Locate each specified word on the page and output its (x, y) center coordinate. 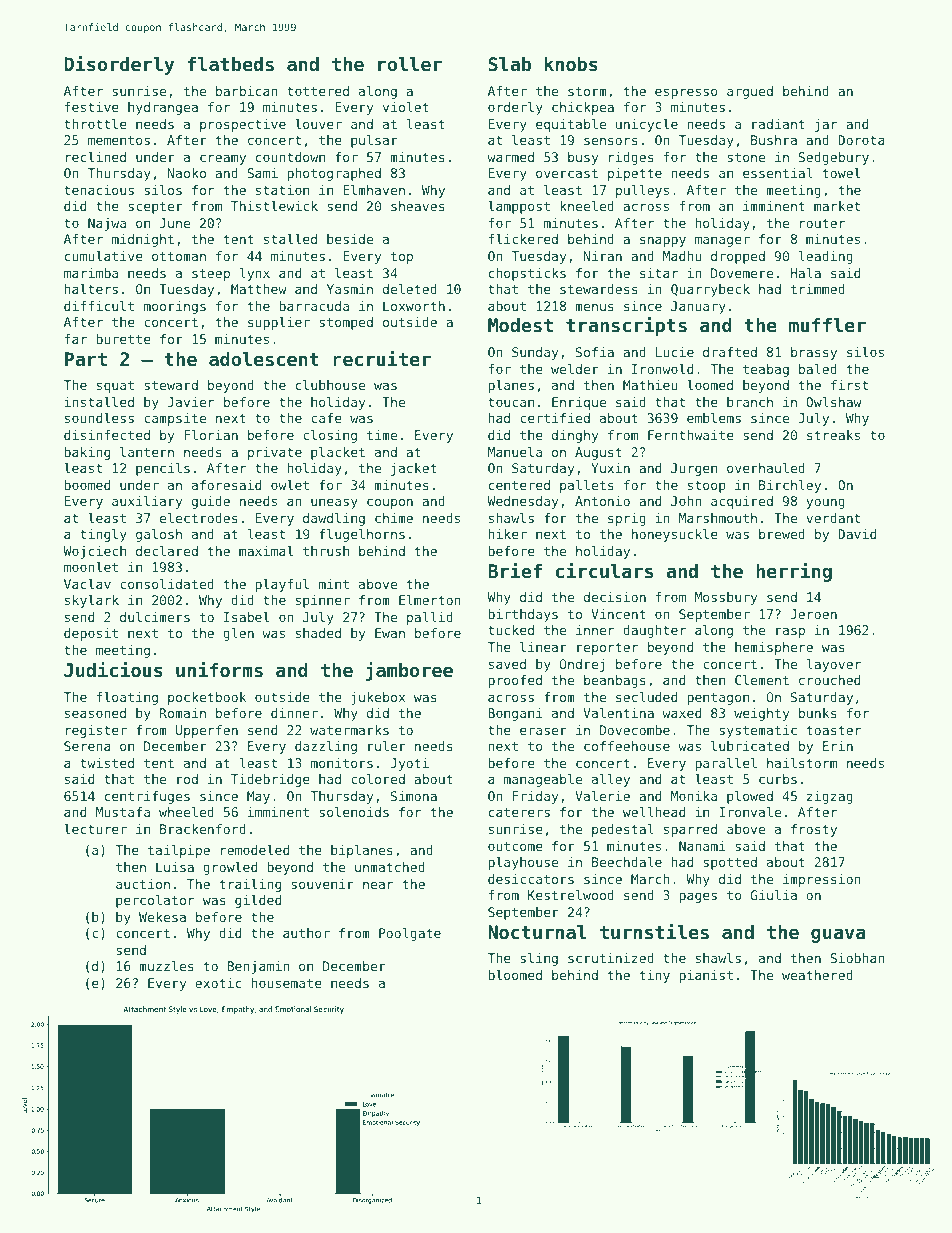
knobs (571, 64)
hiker (507, 534)
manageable (543, 780)
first (849, 385)
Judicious (113, 670)
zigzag (830, 797)
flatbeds (231, 64)
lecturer (95, 829)
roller (410, 64)
